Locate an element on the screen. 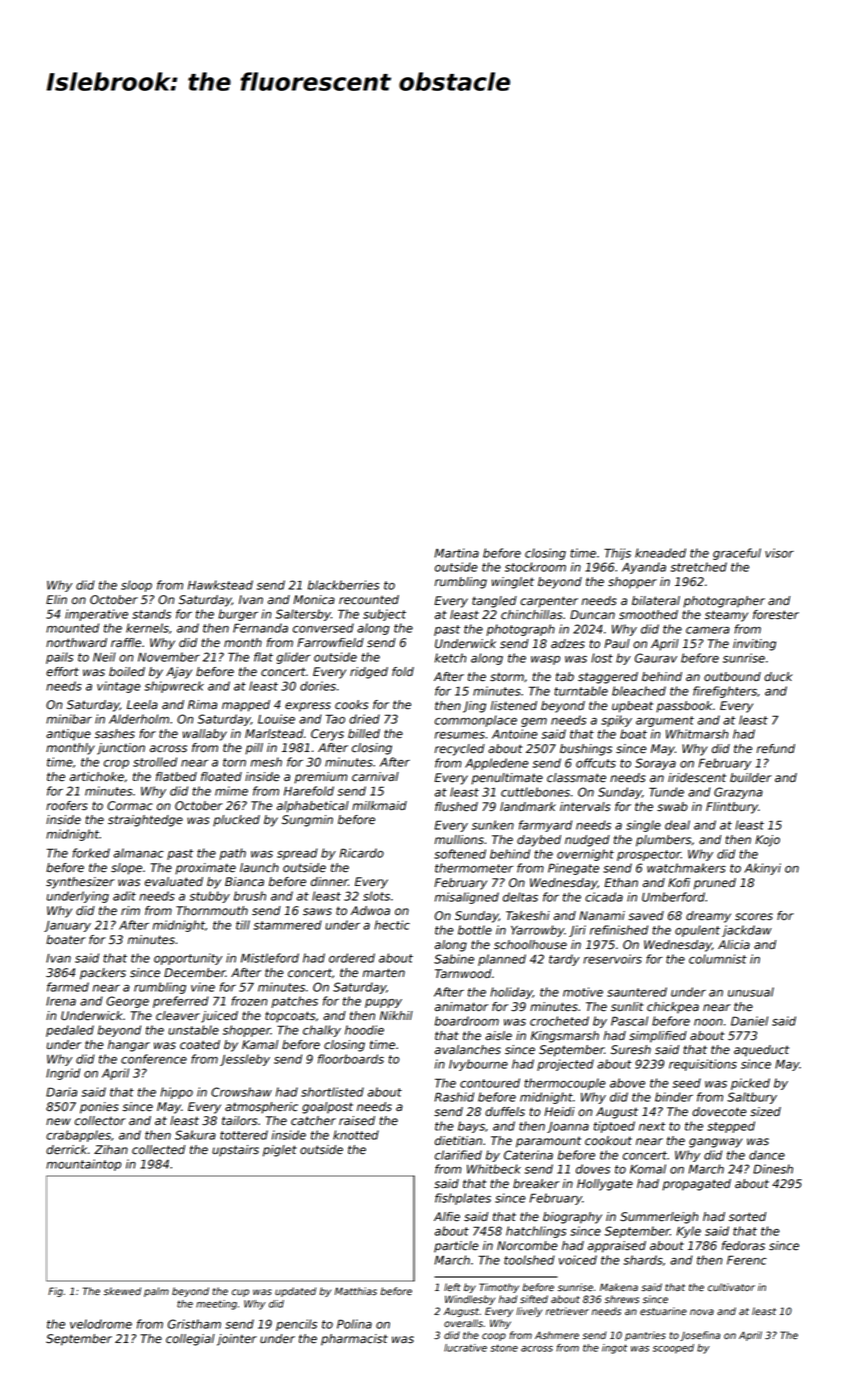 The height and width of the screenshot is (1400, 849). Takeshi is located at coordinates (528, 916).
